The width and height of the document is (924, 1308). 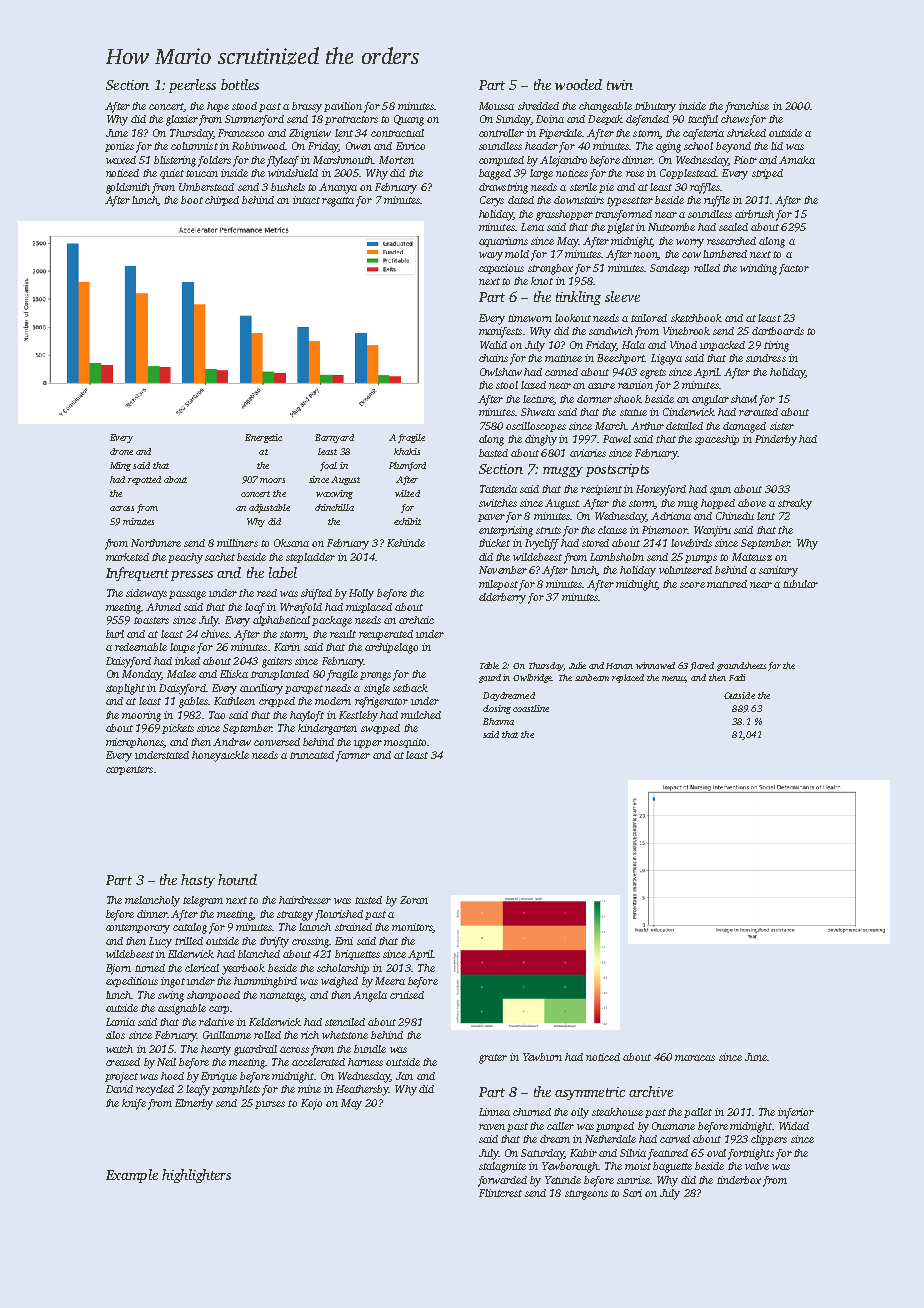 I want to click on goldsmith, so click(x=128, y=188).
